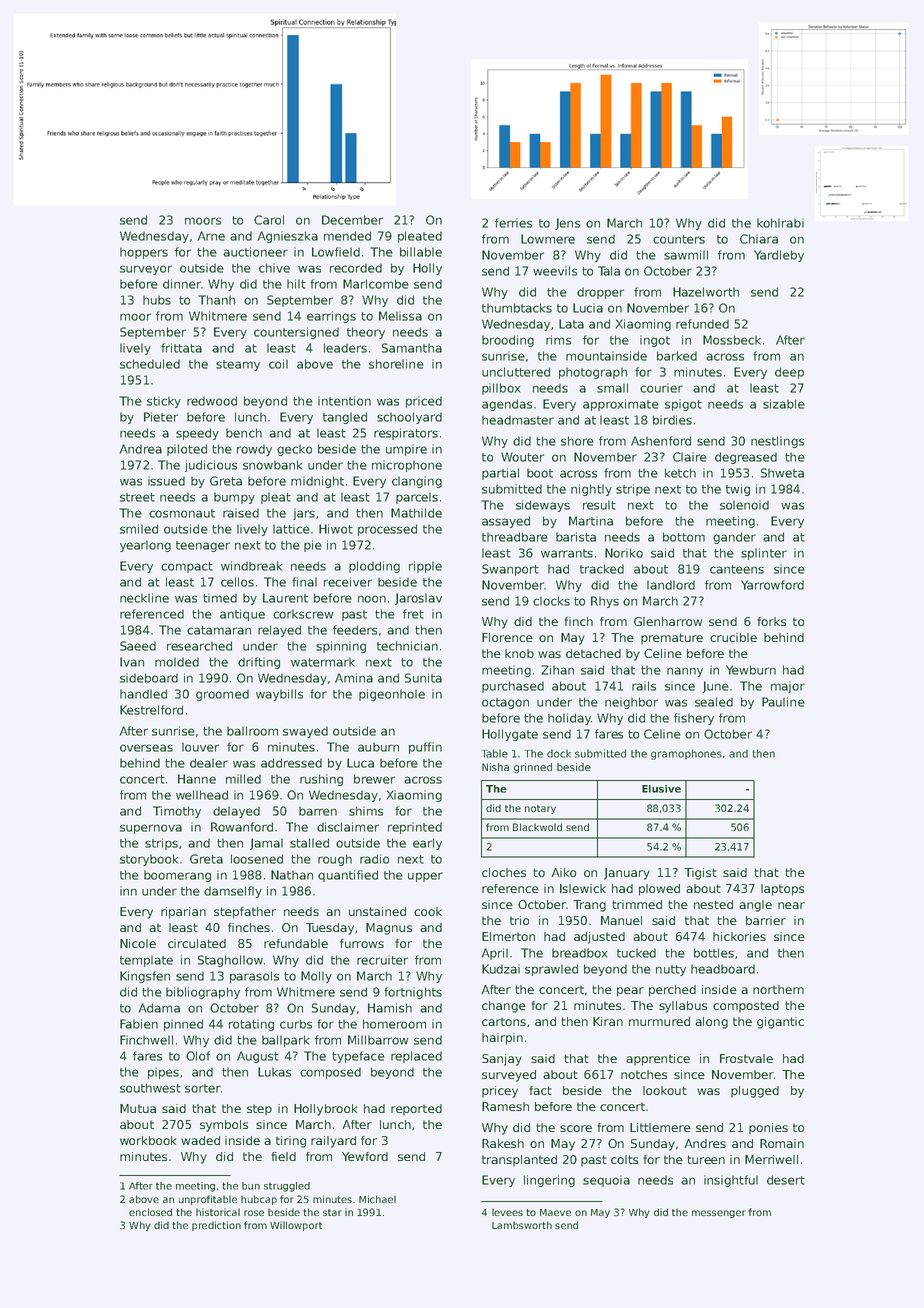 The height and width of the screenshot is (1308, 924). I want to click on weevils, so click(555, 271).
